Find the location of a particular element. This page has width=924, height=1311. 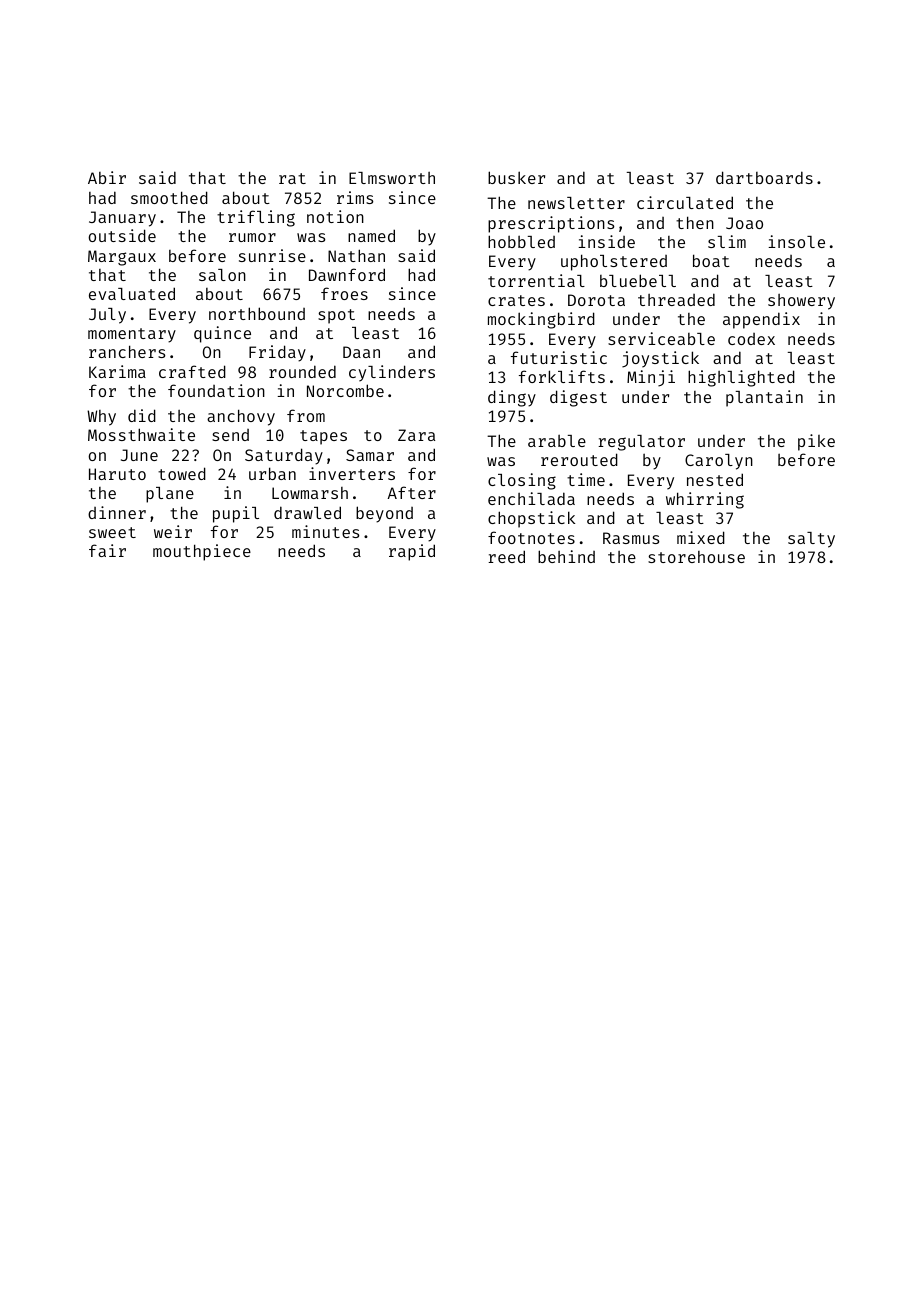

Haruto is located at coordinates (117, 474).
